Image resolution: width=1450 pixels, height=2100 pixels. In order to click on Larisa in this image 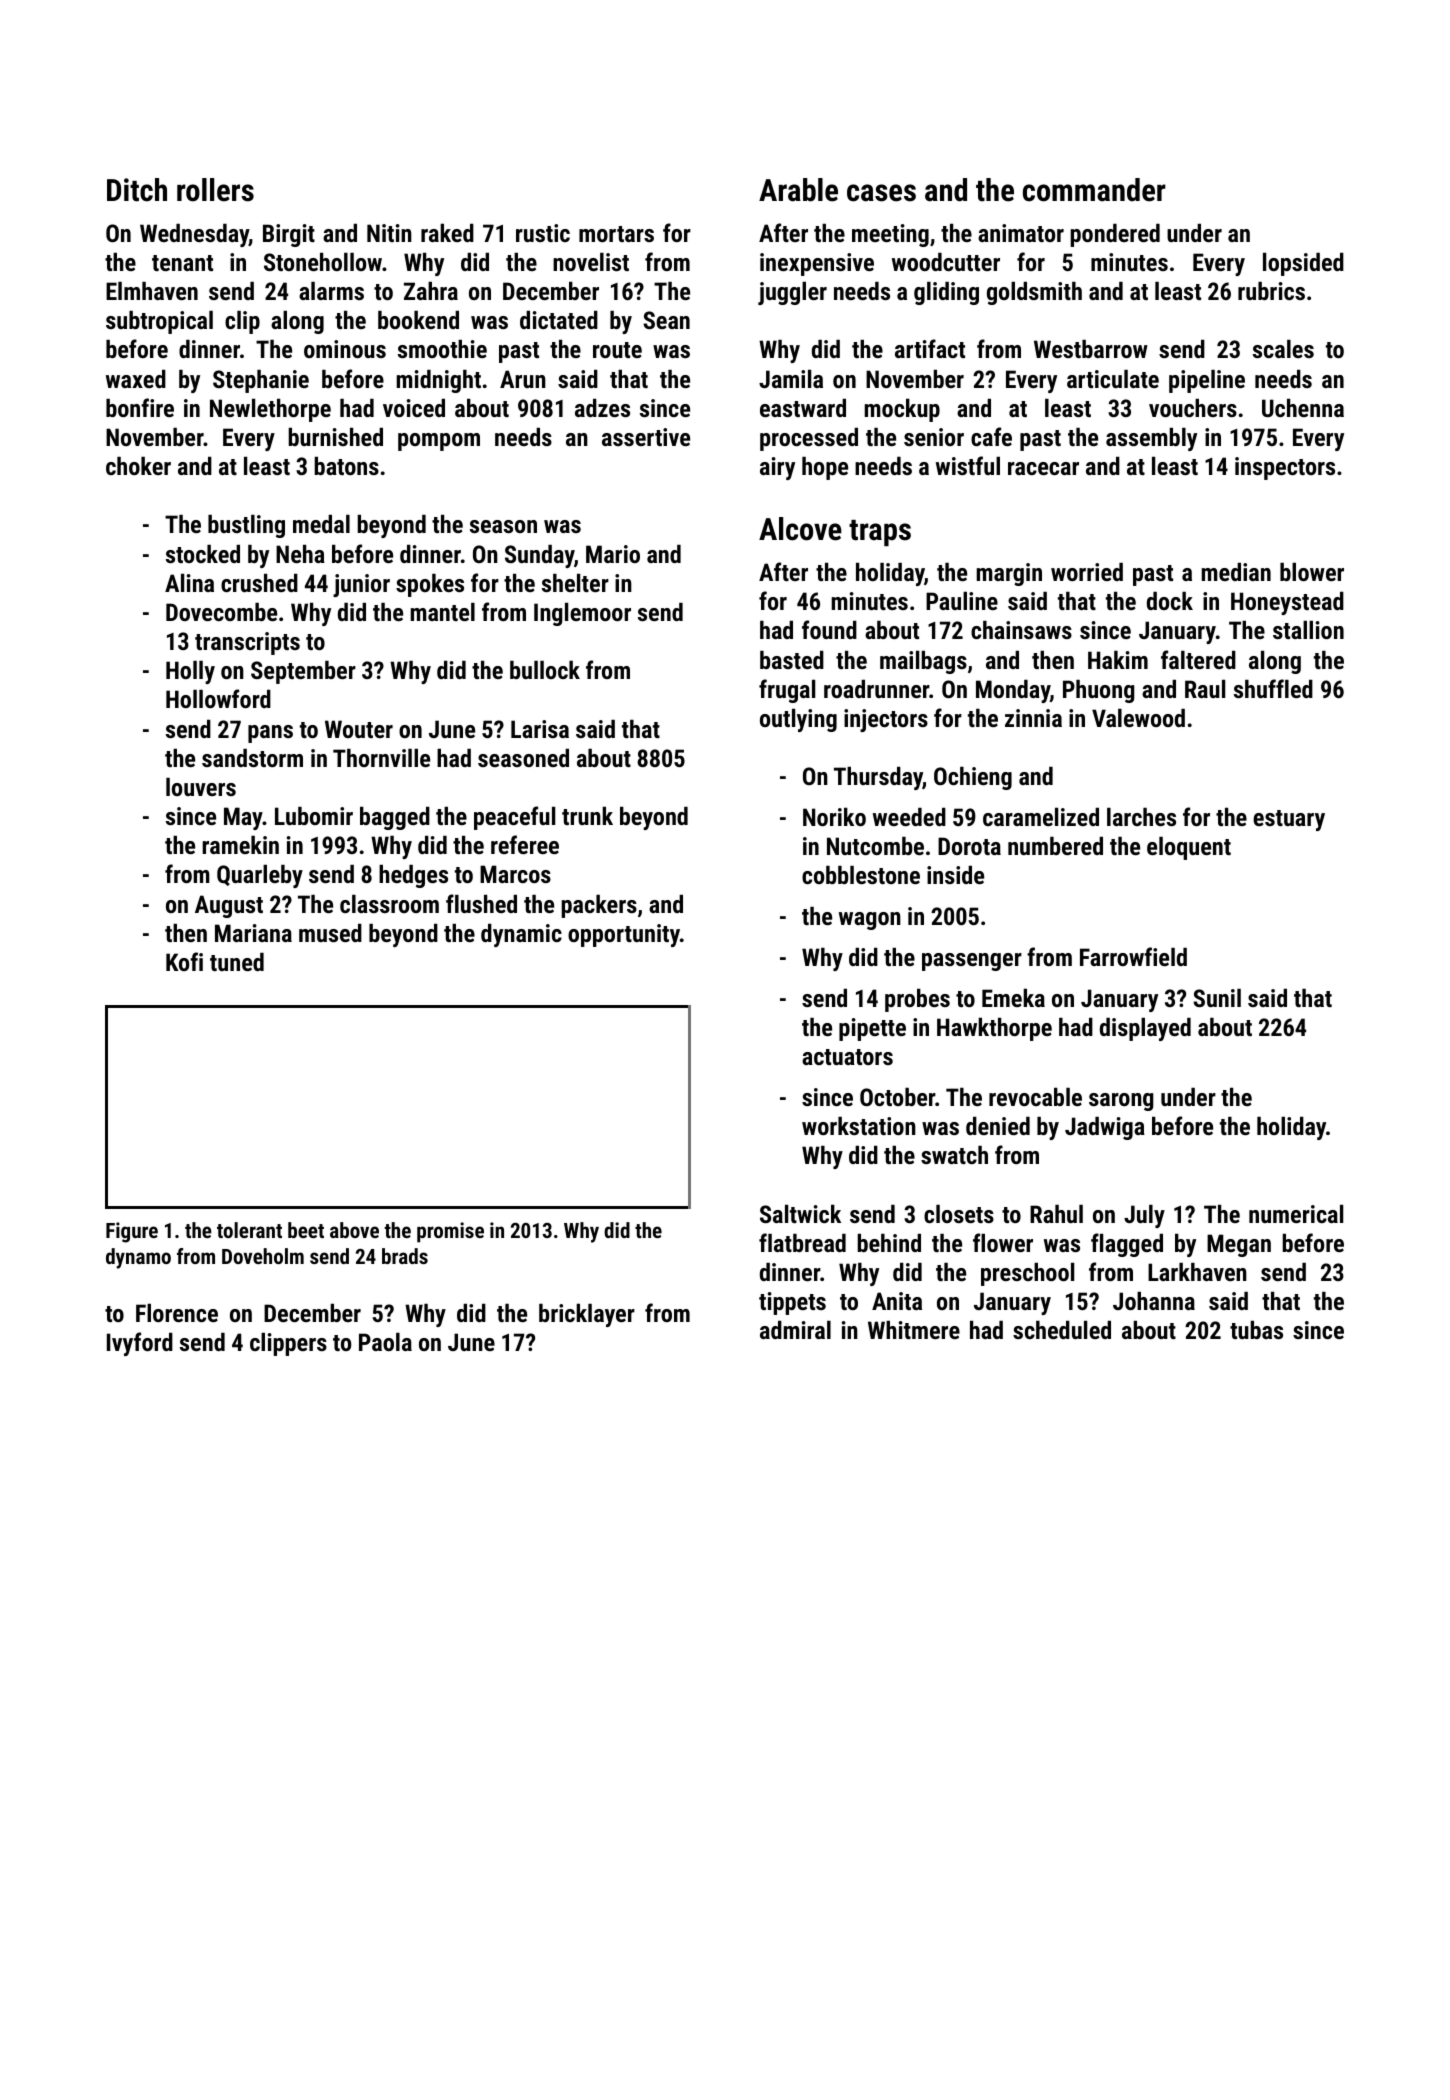, I will do `click(540, 729)`.
